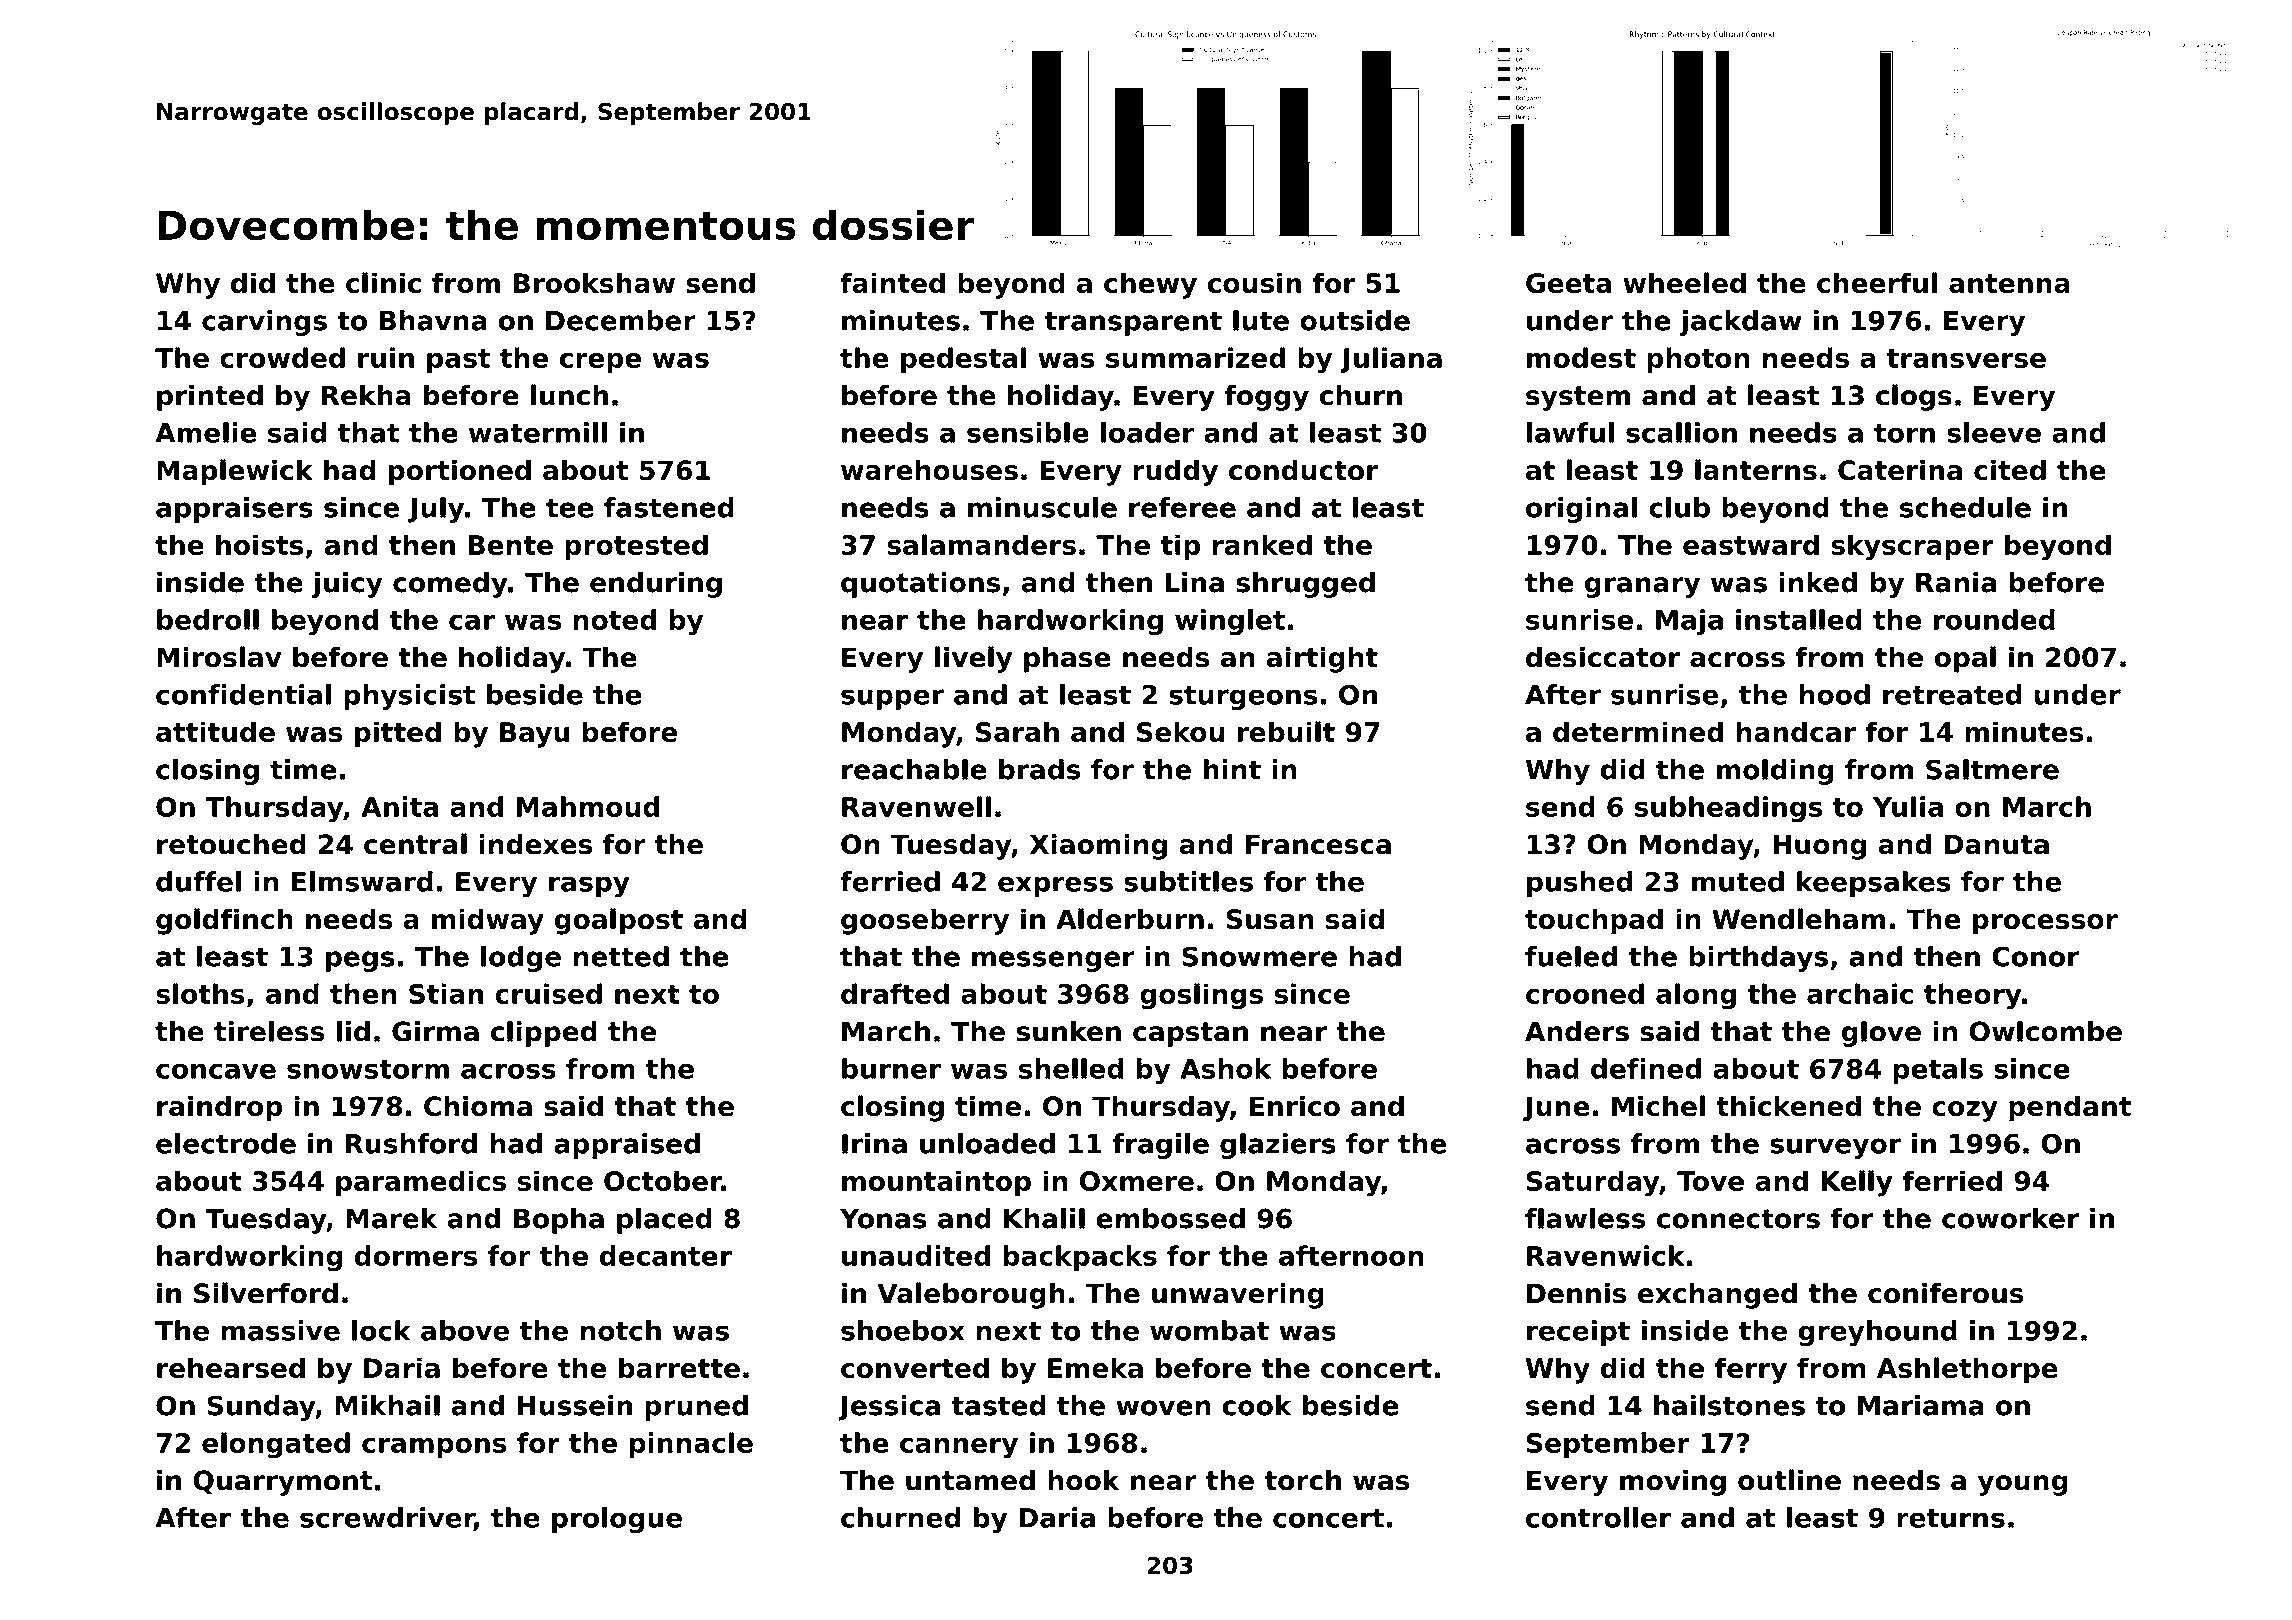  I want to click on molding, so click(1775, 772).
